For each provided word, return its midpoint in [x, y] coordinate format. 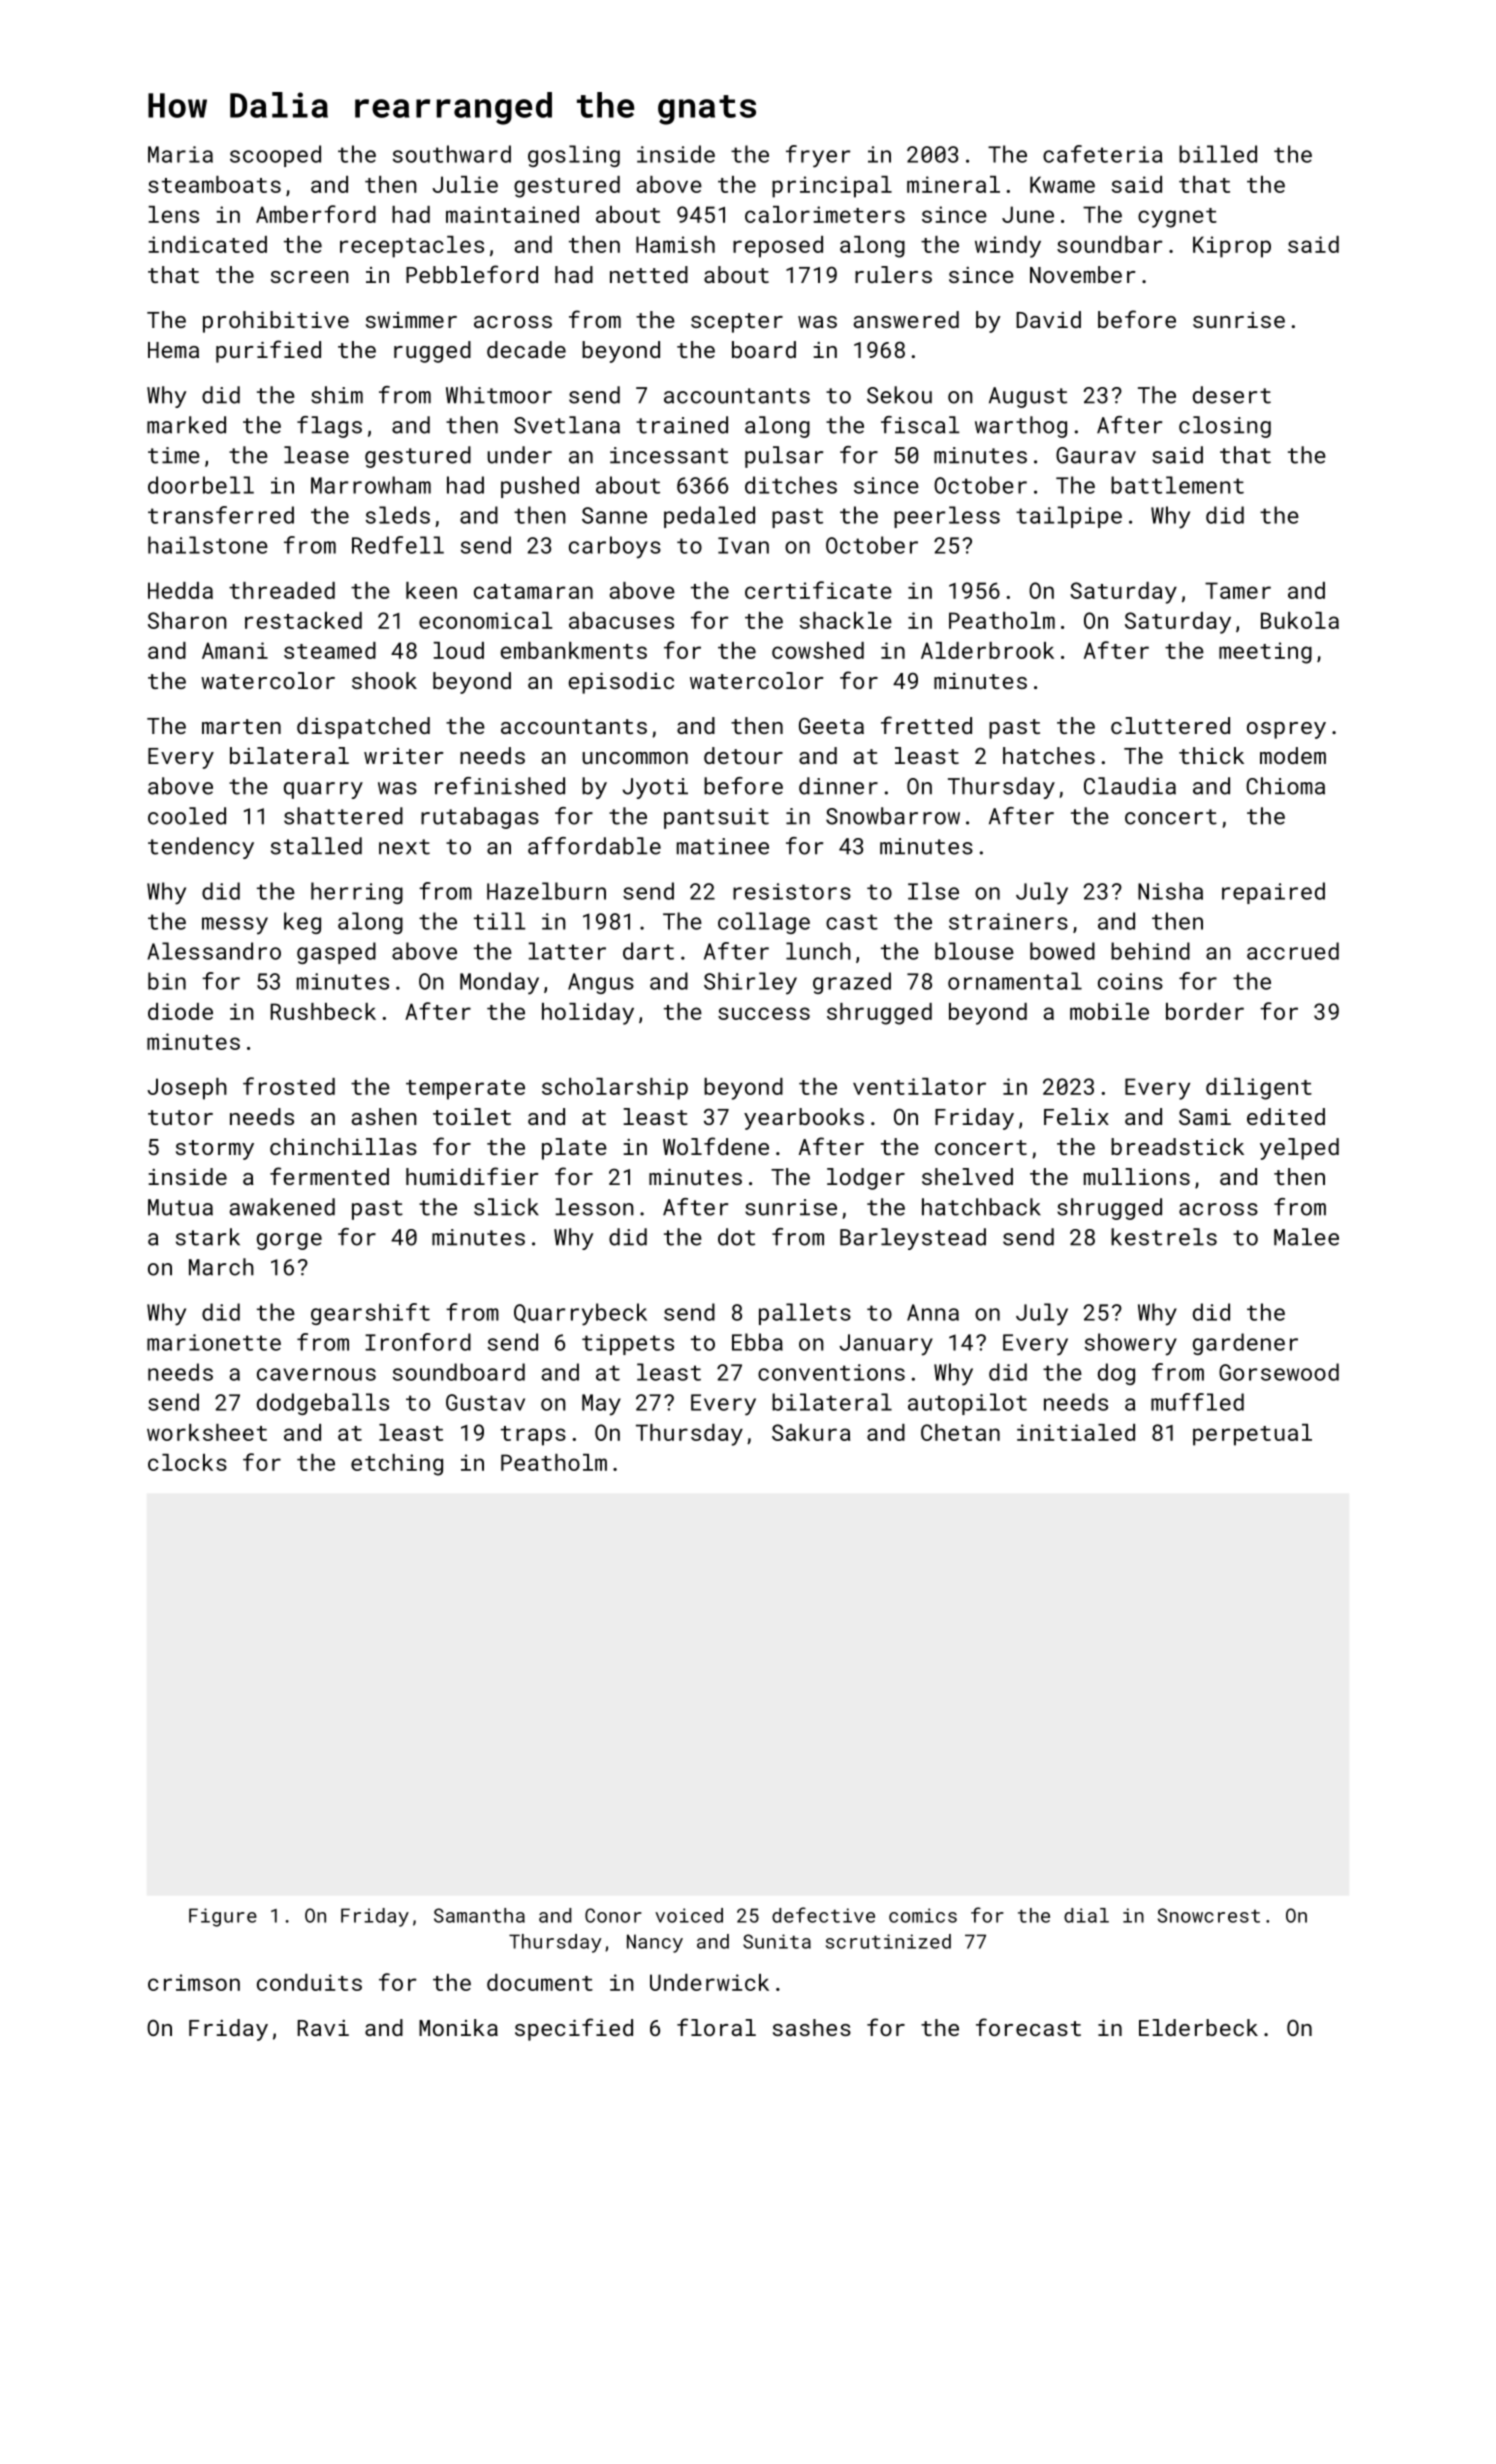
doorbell [201, 485]
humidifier [472, 1176]
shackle [846, 620]
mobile [1109, 1011]
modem [1293, 755]
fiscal [920, 425]
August [1028, 397]
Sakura [811, 1432]
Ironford [418, 1342]
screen [309, 277]
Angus [601, 983]
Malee [1306, 1237]
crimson [194, 1982]
